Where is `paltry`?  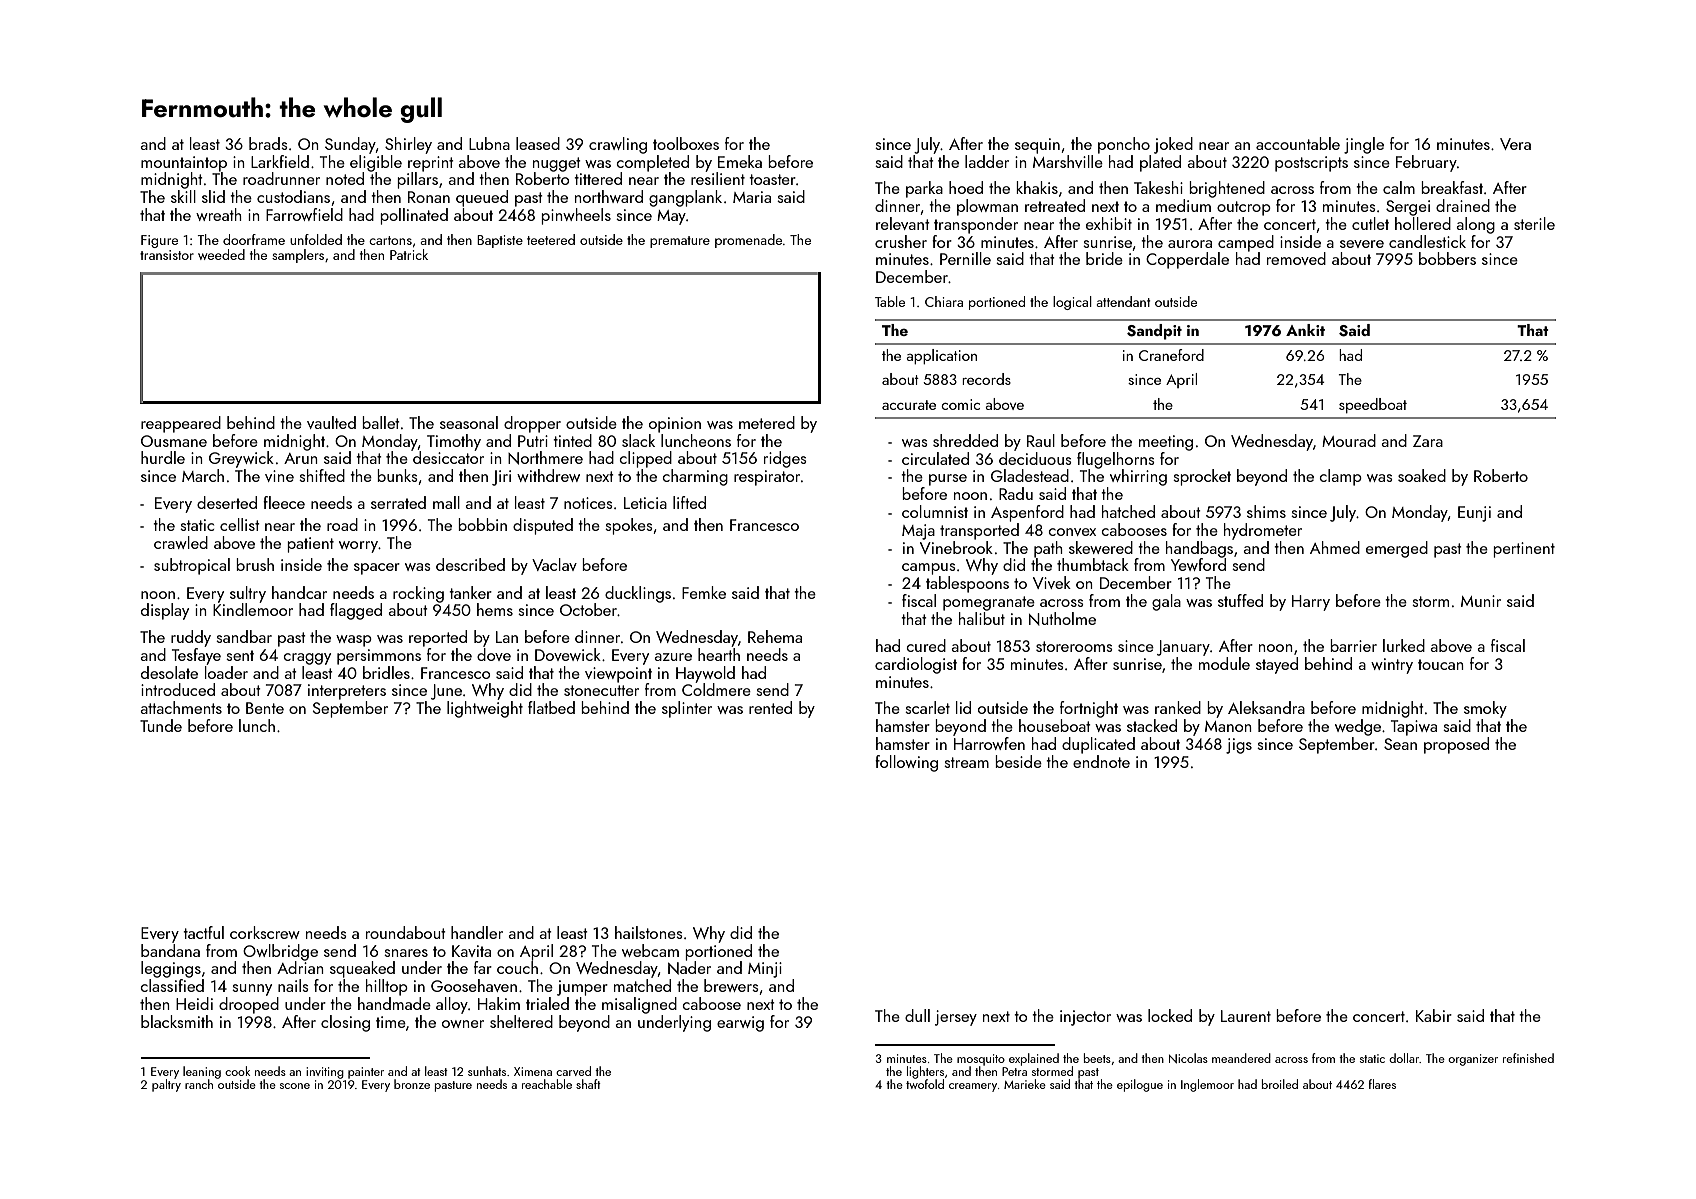 paltry is located at coordinates (166, 1085).
